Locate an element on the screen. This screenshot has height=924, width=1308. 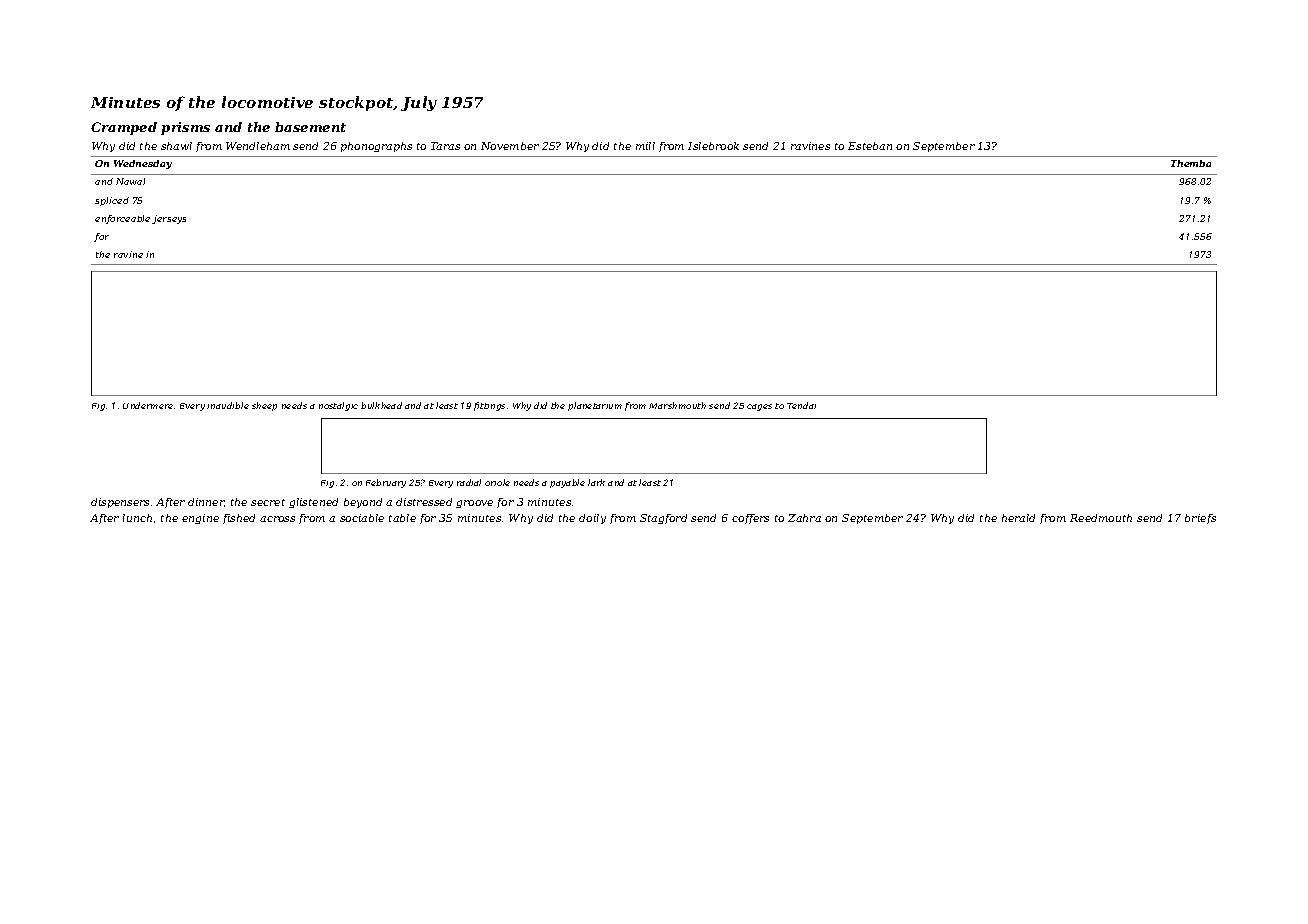
Nawal is located at coordinates (130, 181).
